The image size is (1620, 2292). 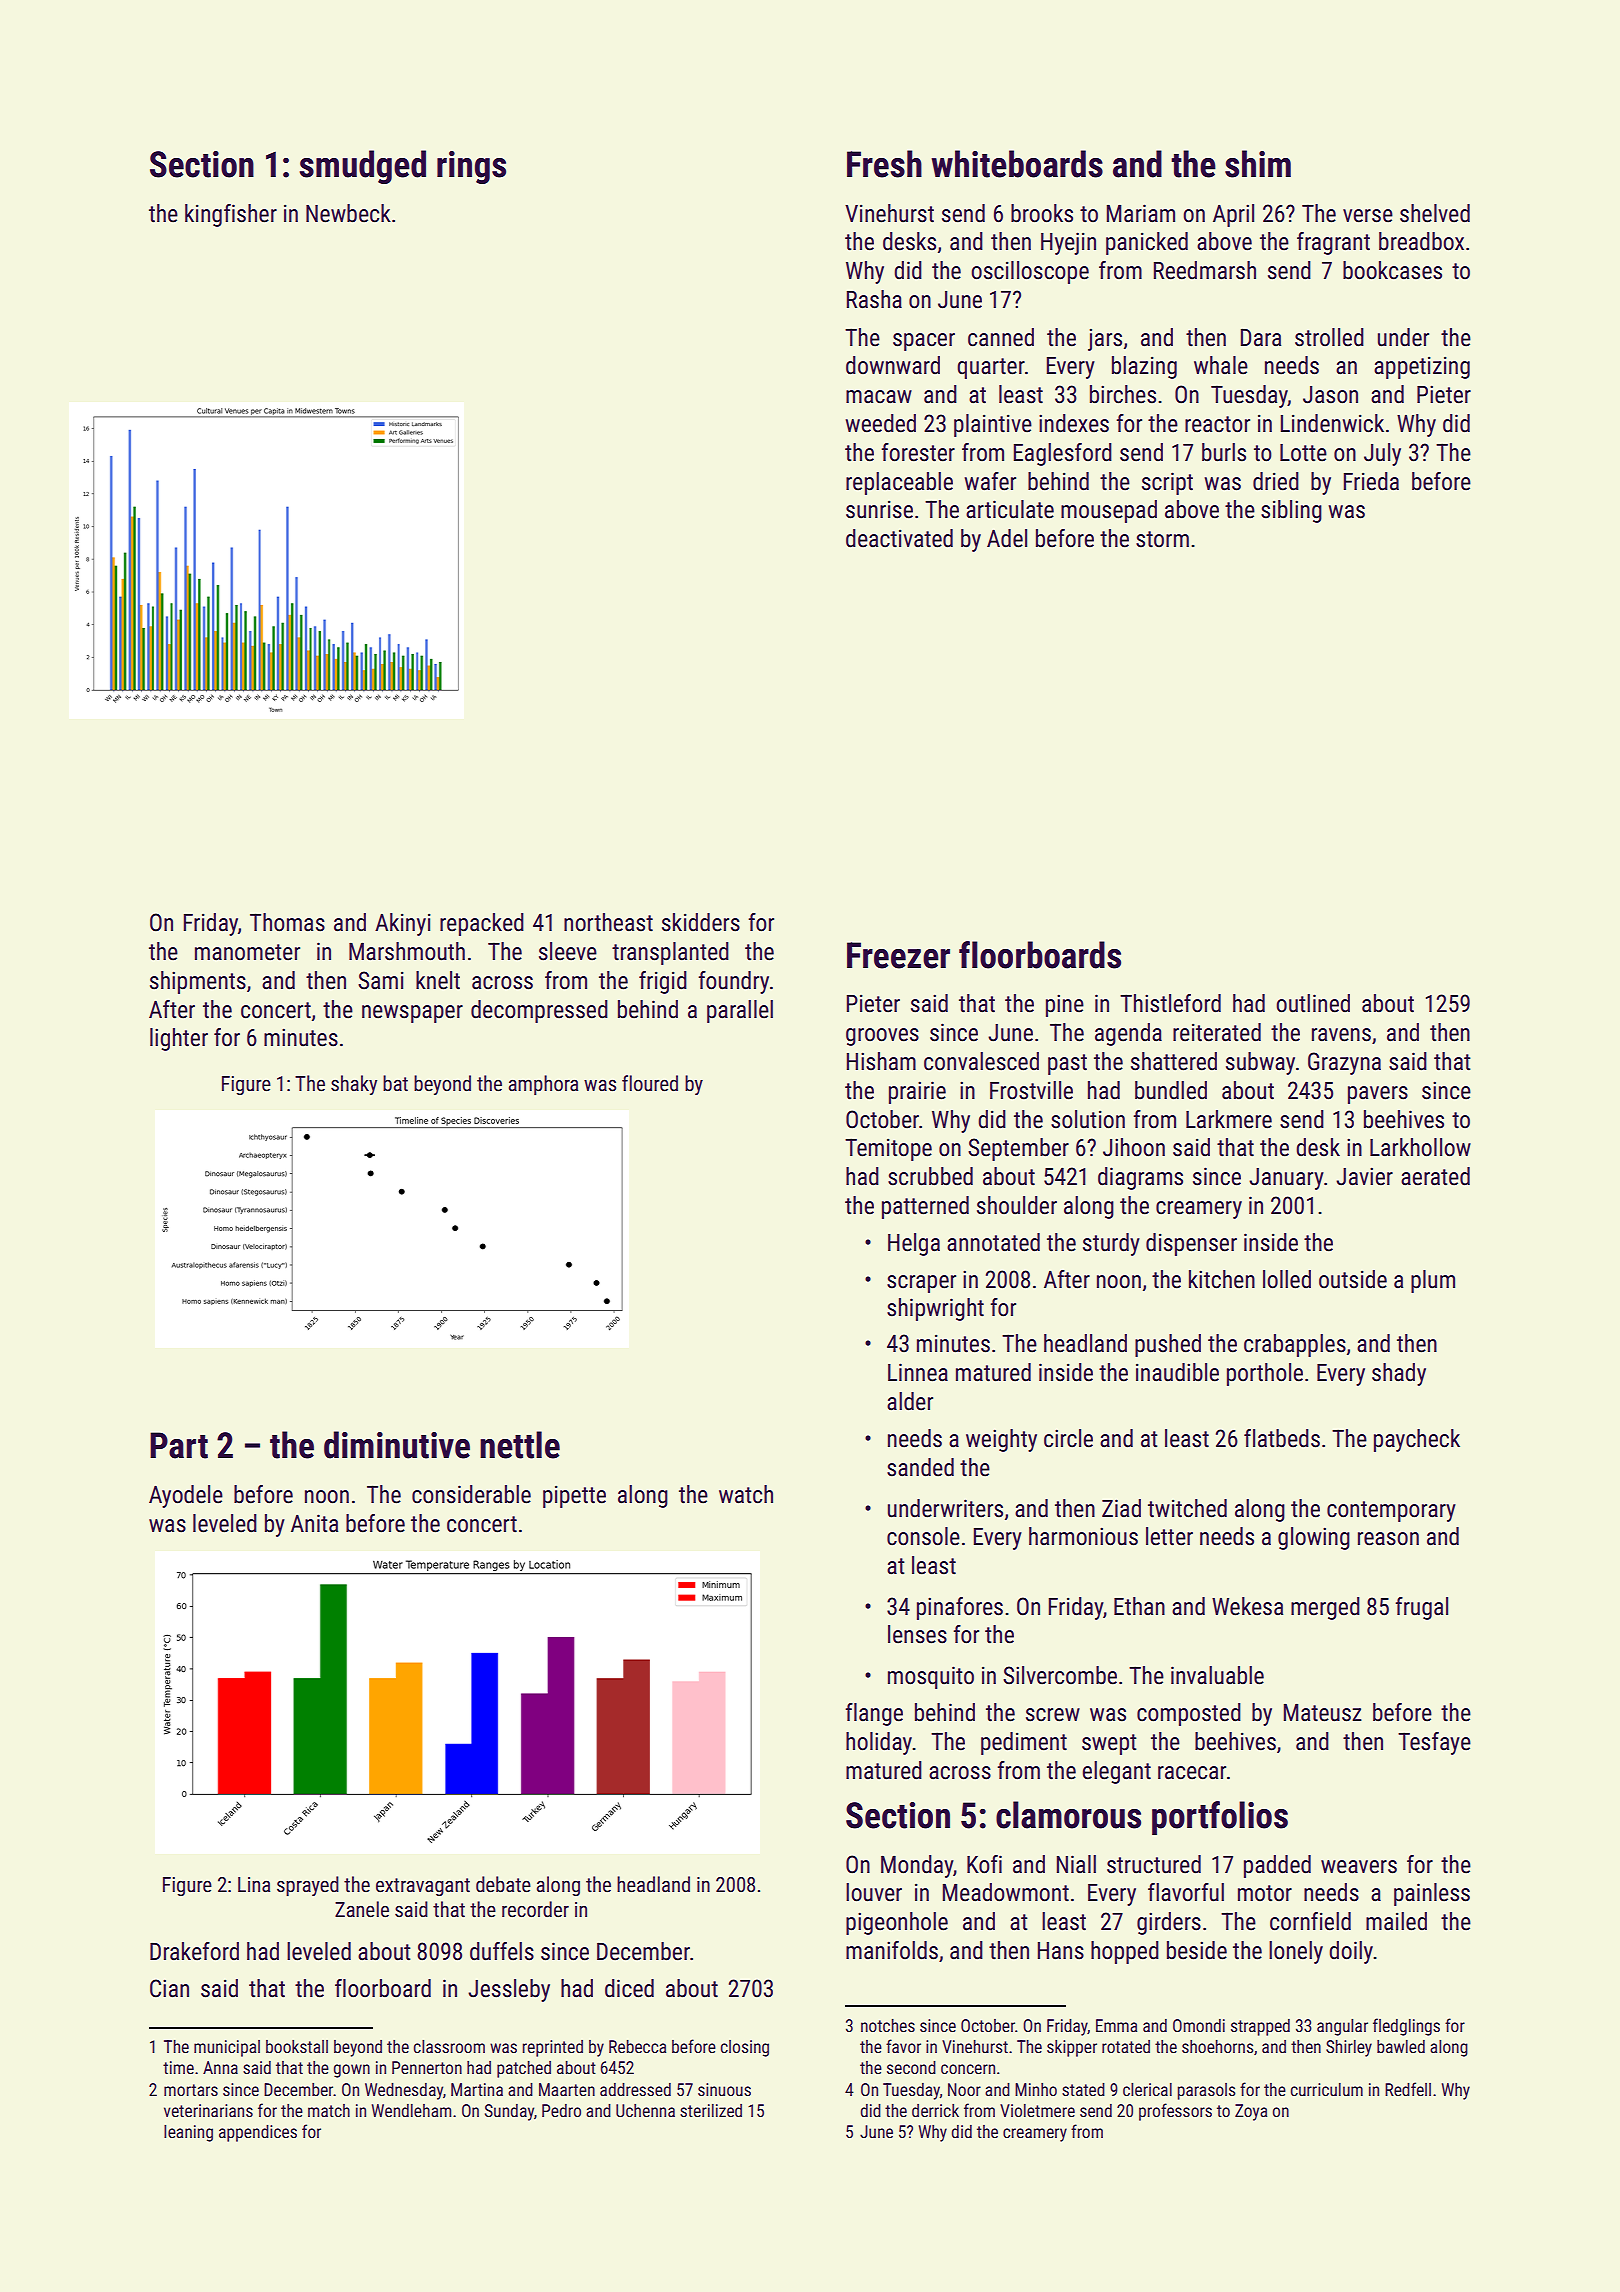 What do you see at coordinates (884, 164) in the image?
I see `Fresh` at bounding box center [884, 164].
